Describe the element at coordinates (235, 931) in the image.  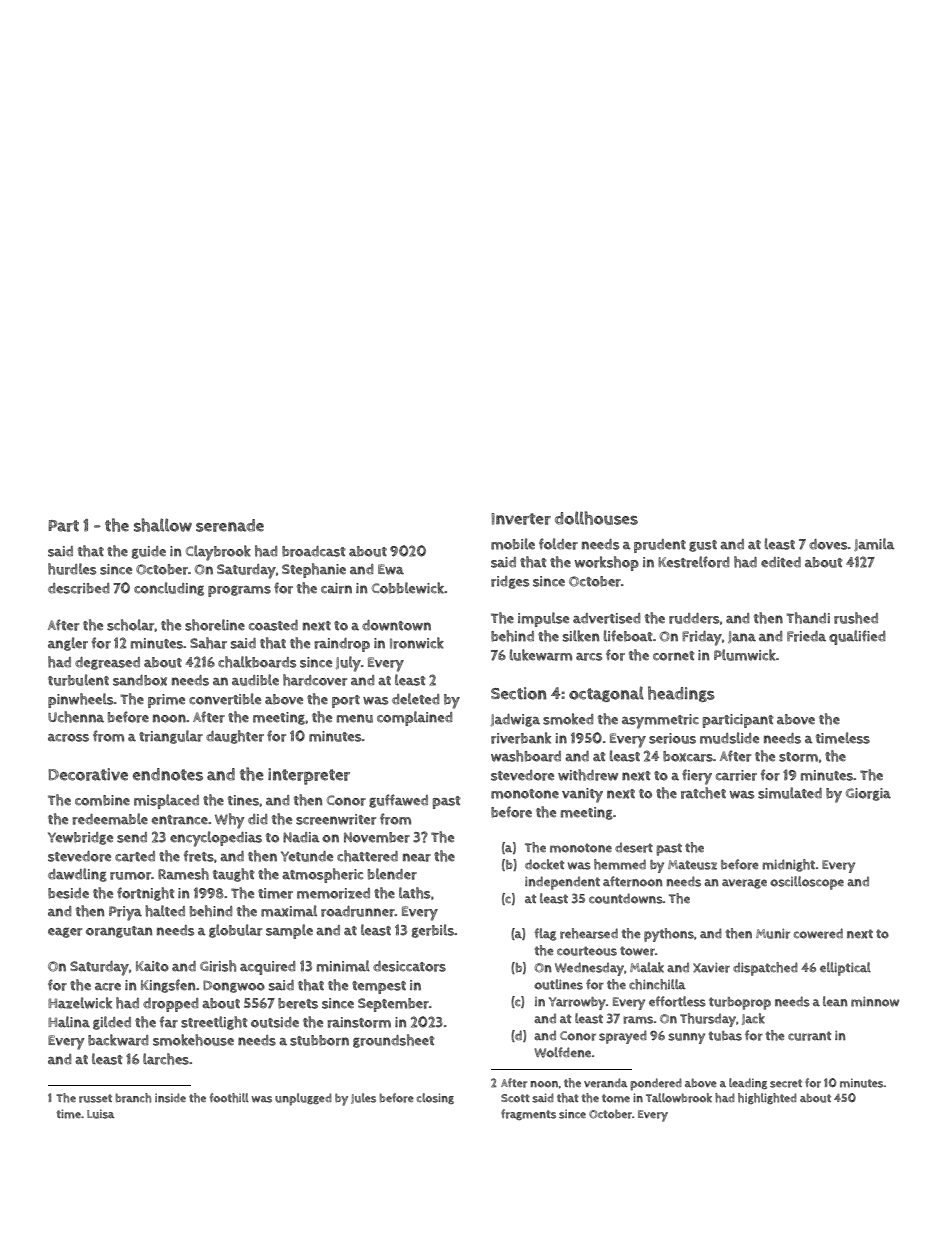
I see `globular` at that location.
